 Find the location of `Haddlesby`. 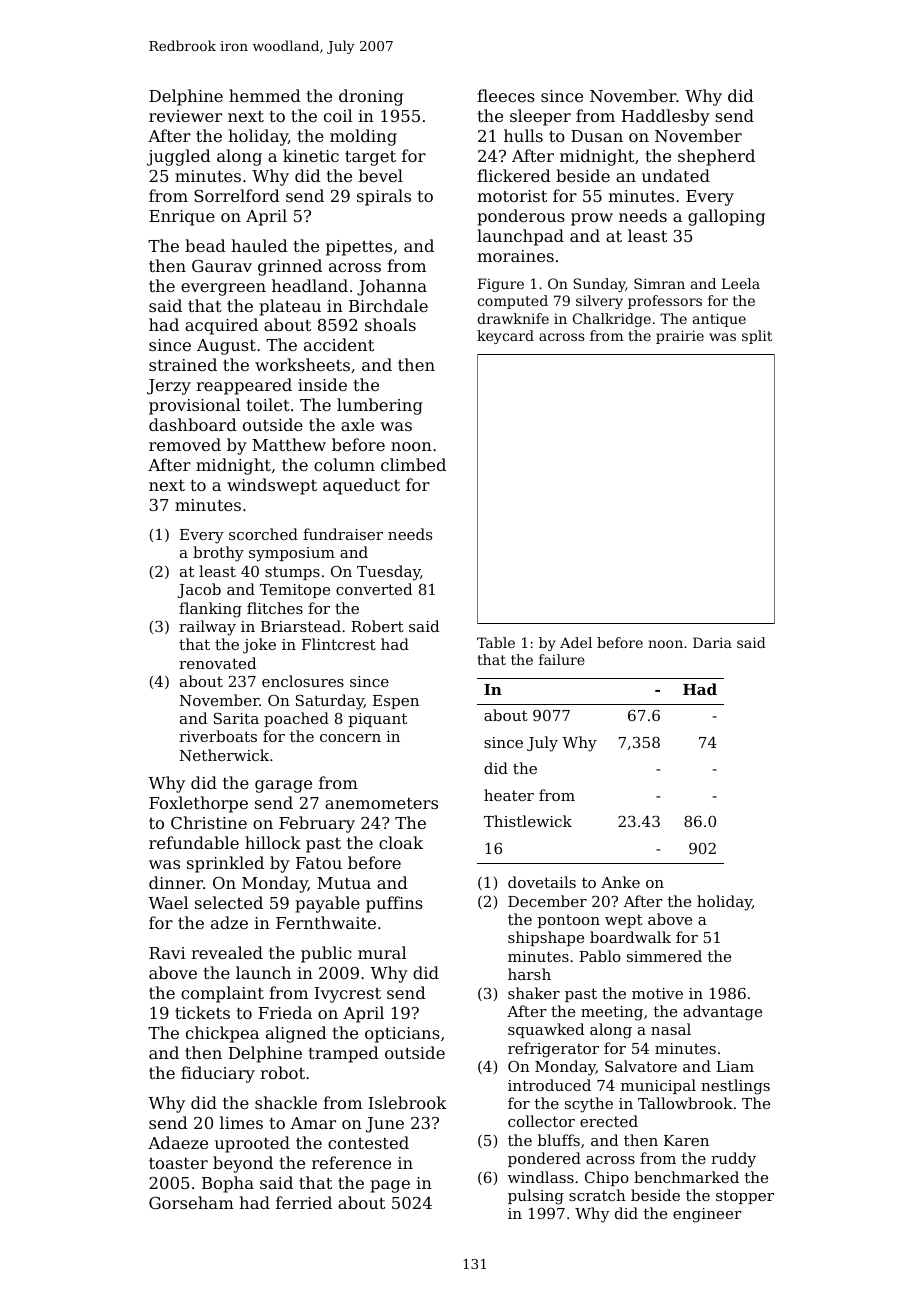

Haddlesby is located at coordinates (665, 117).
